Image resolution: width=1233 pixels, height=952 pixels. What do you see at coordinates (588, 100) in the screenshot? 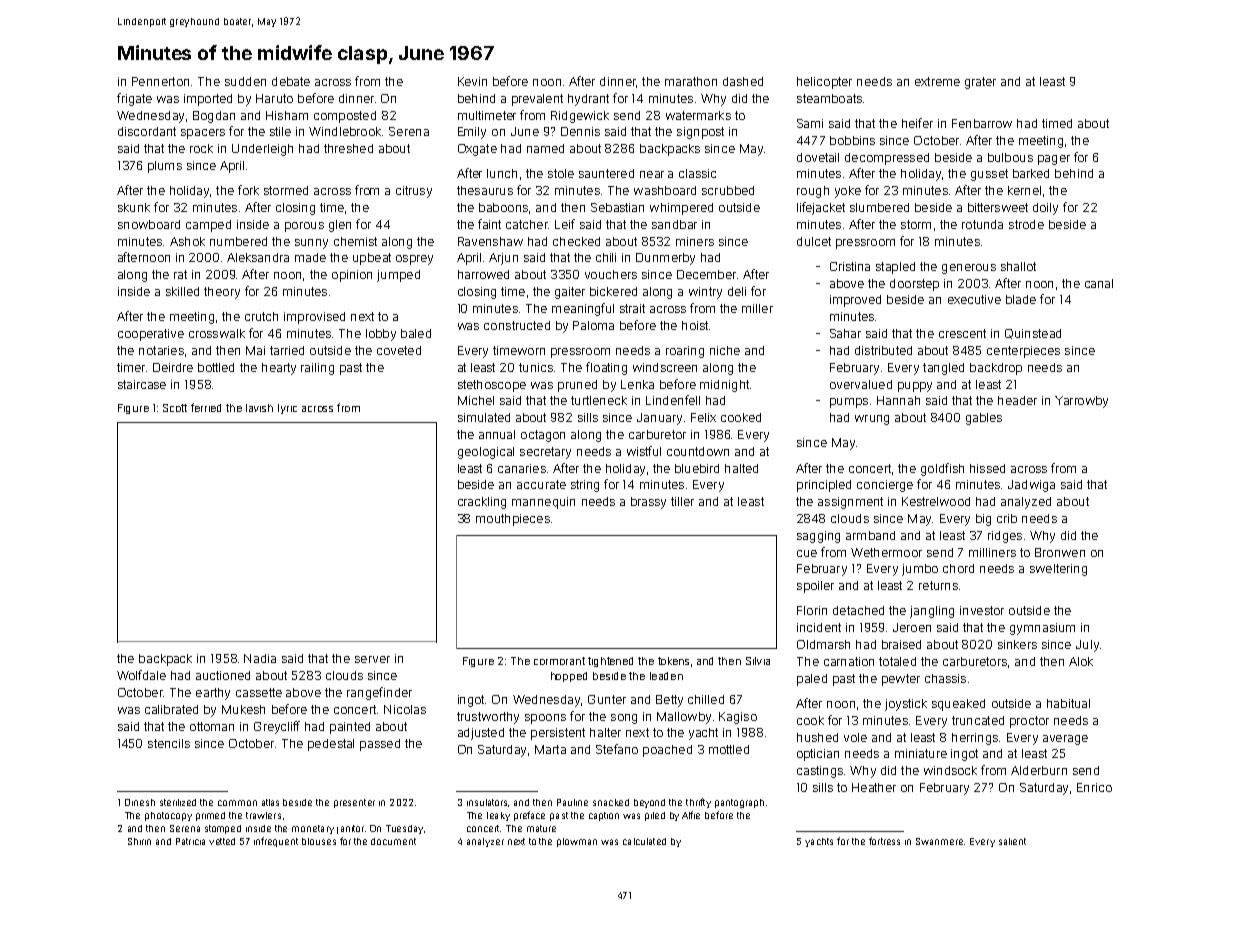
I see `hydrant` at bounding box center [588, 100].
